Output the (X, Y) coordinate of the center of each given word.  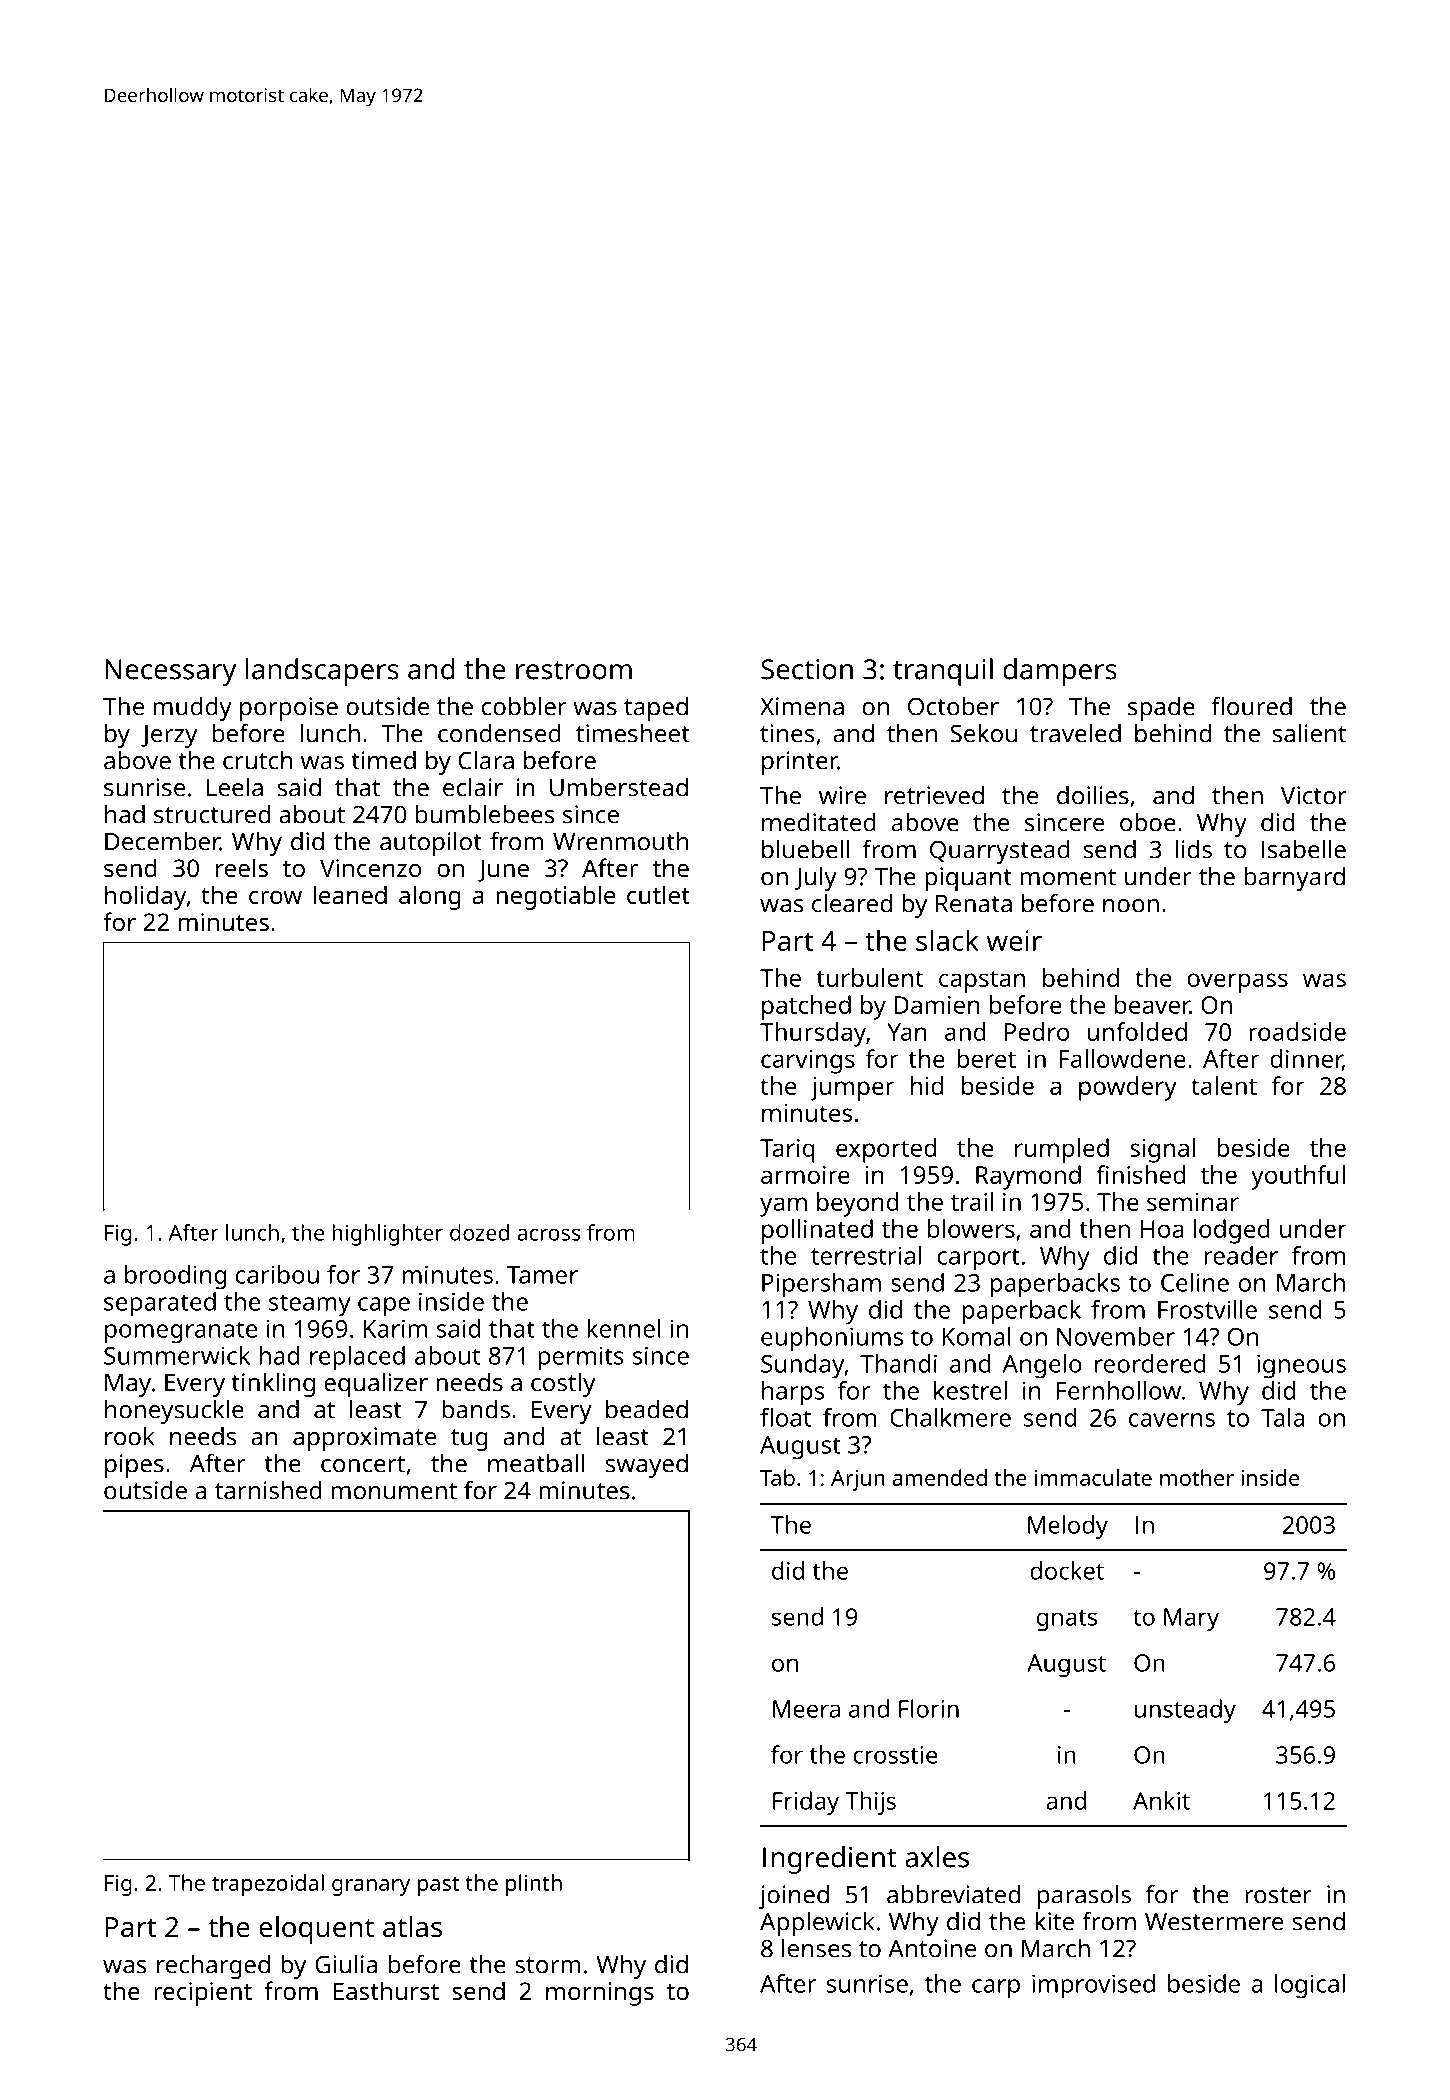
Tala (1282, 1417)
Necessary (170, 672)
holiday (145, 897)
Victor (1314, 795)
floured (1251, 706)
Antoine (932, 1948)
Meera (806, 1709)
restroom (574, 670)
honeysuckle (174, 1412)
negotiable (555, 897)
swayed (647, 1466)
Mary (1191, 1619)
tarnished (268, 1490)
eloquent (316, 1930)
